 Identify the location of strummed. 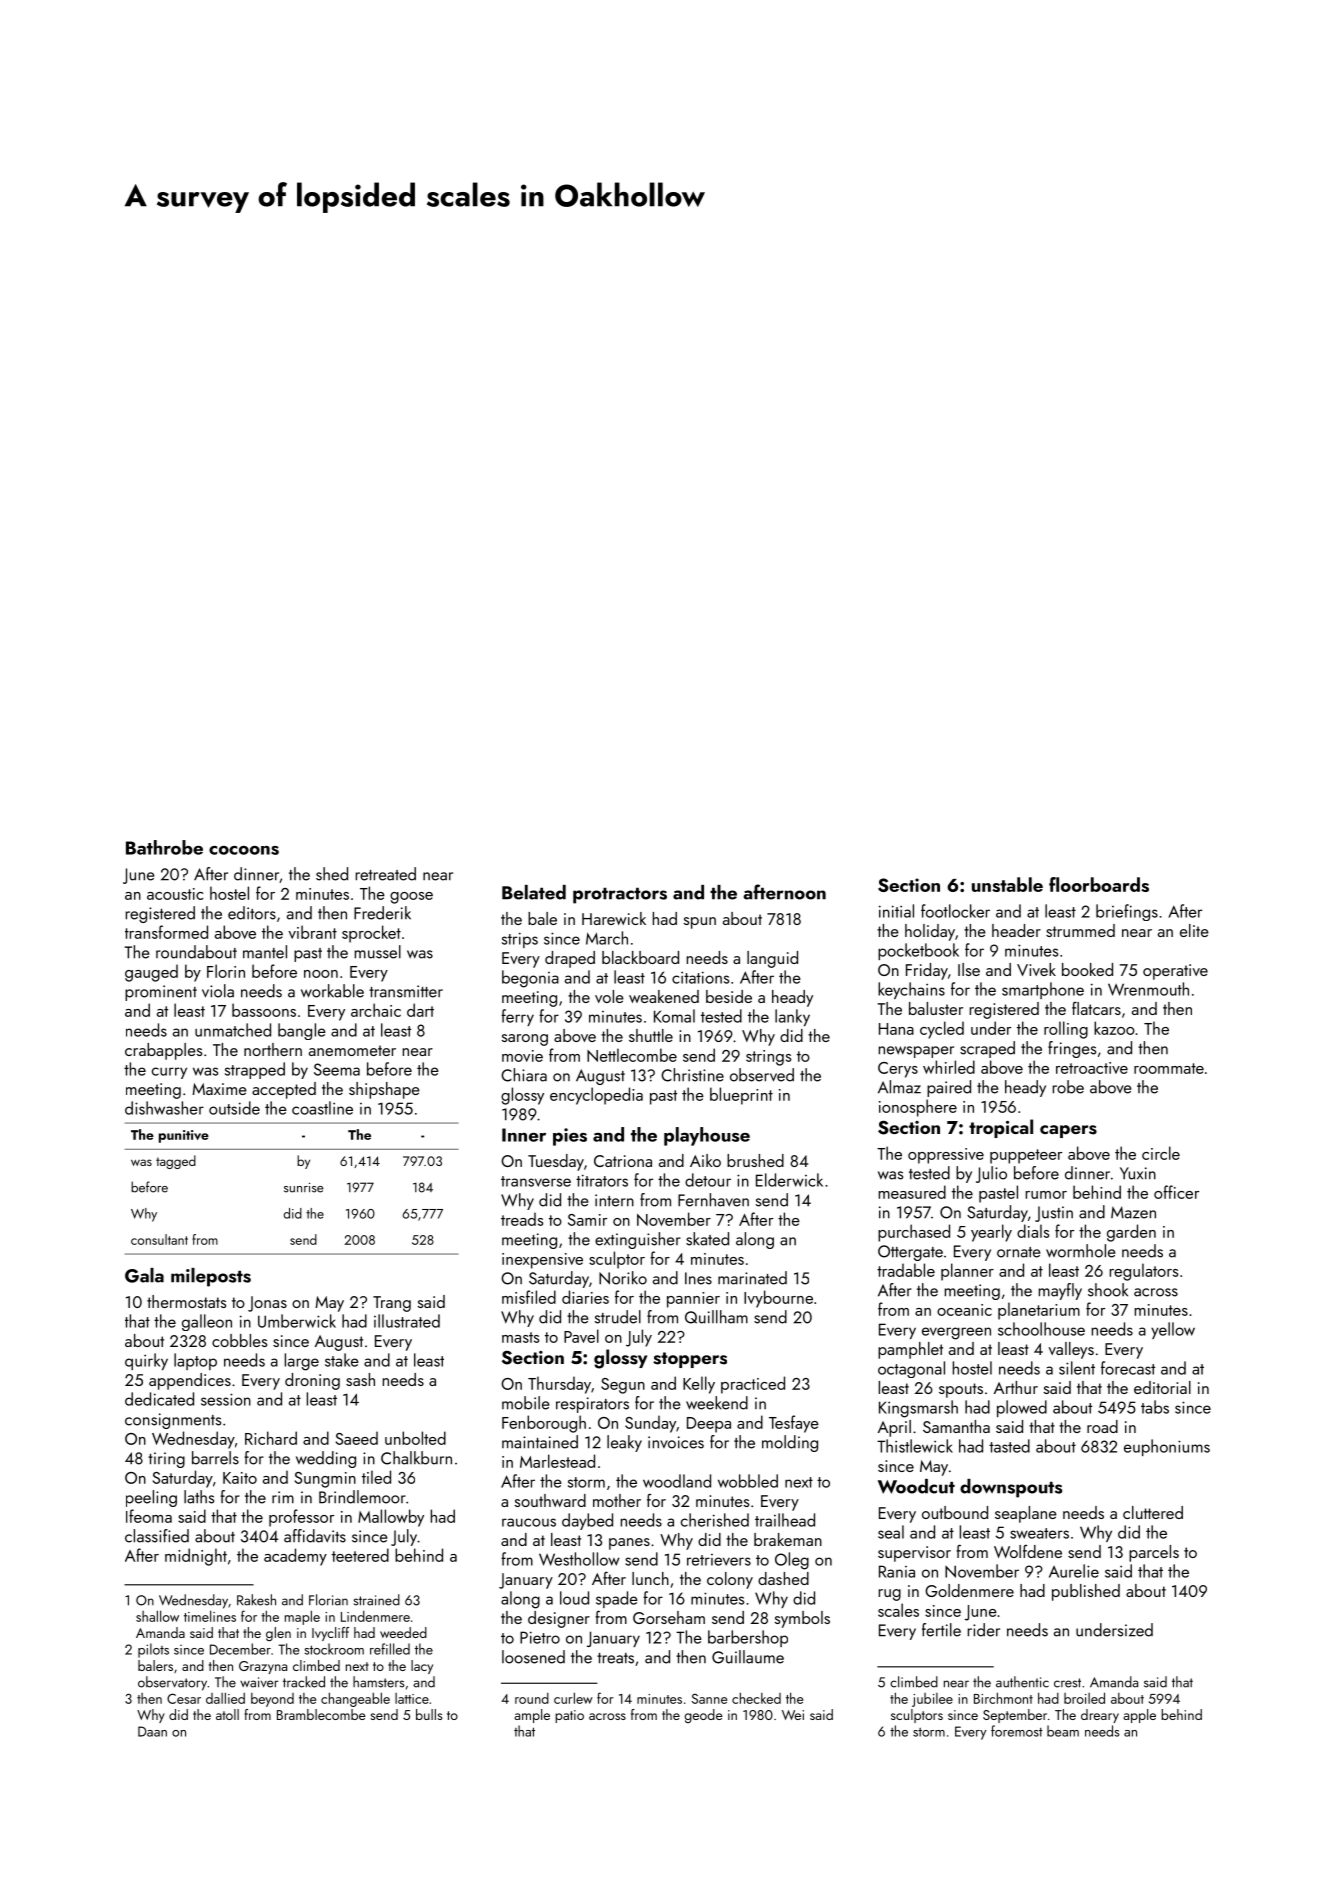
(1080, 930).
